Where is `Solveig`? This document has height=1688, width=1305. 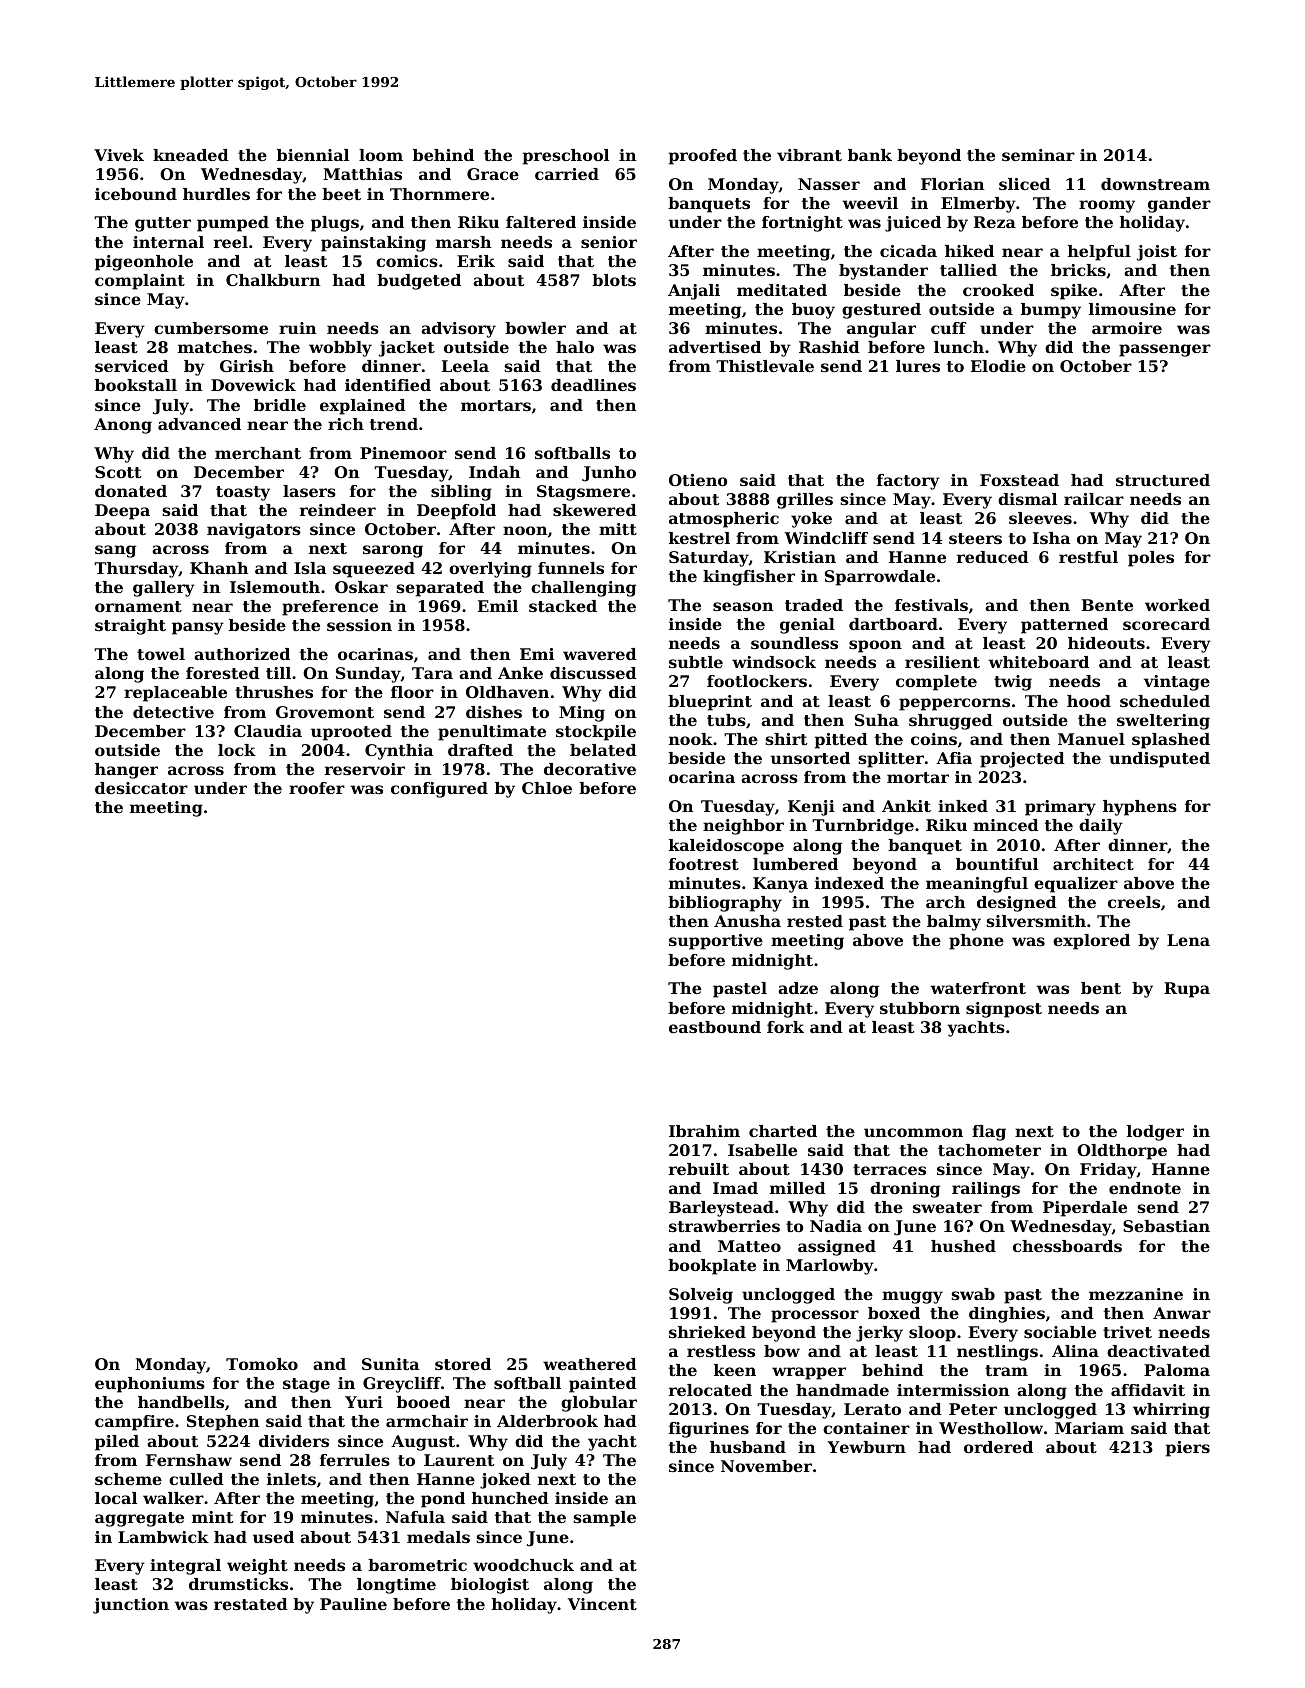 Solveig is located at coordinates (701, 1296).
